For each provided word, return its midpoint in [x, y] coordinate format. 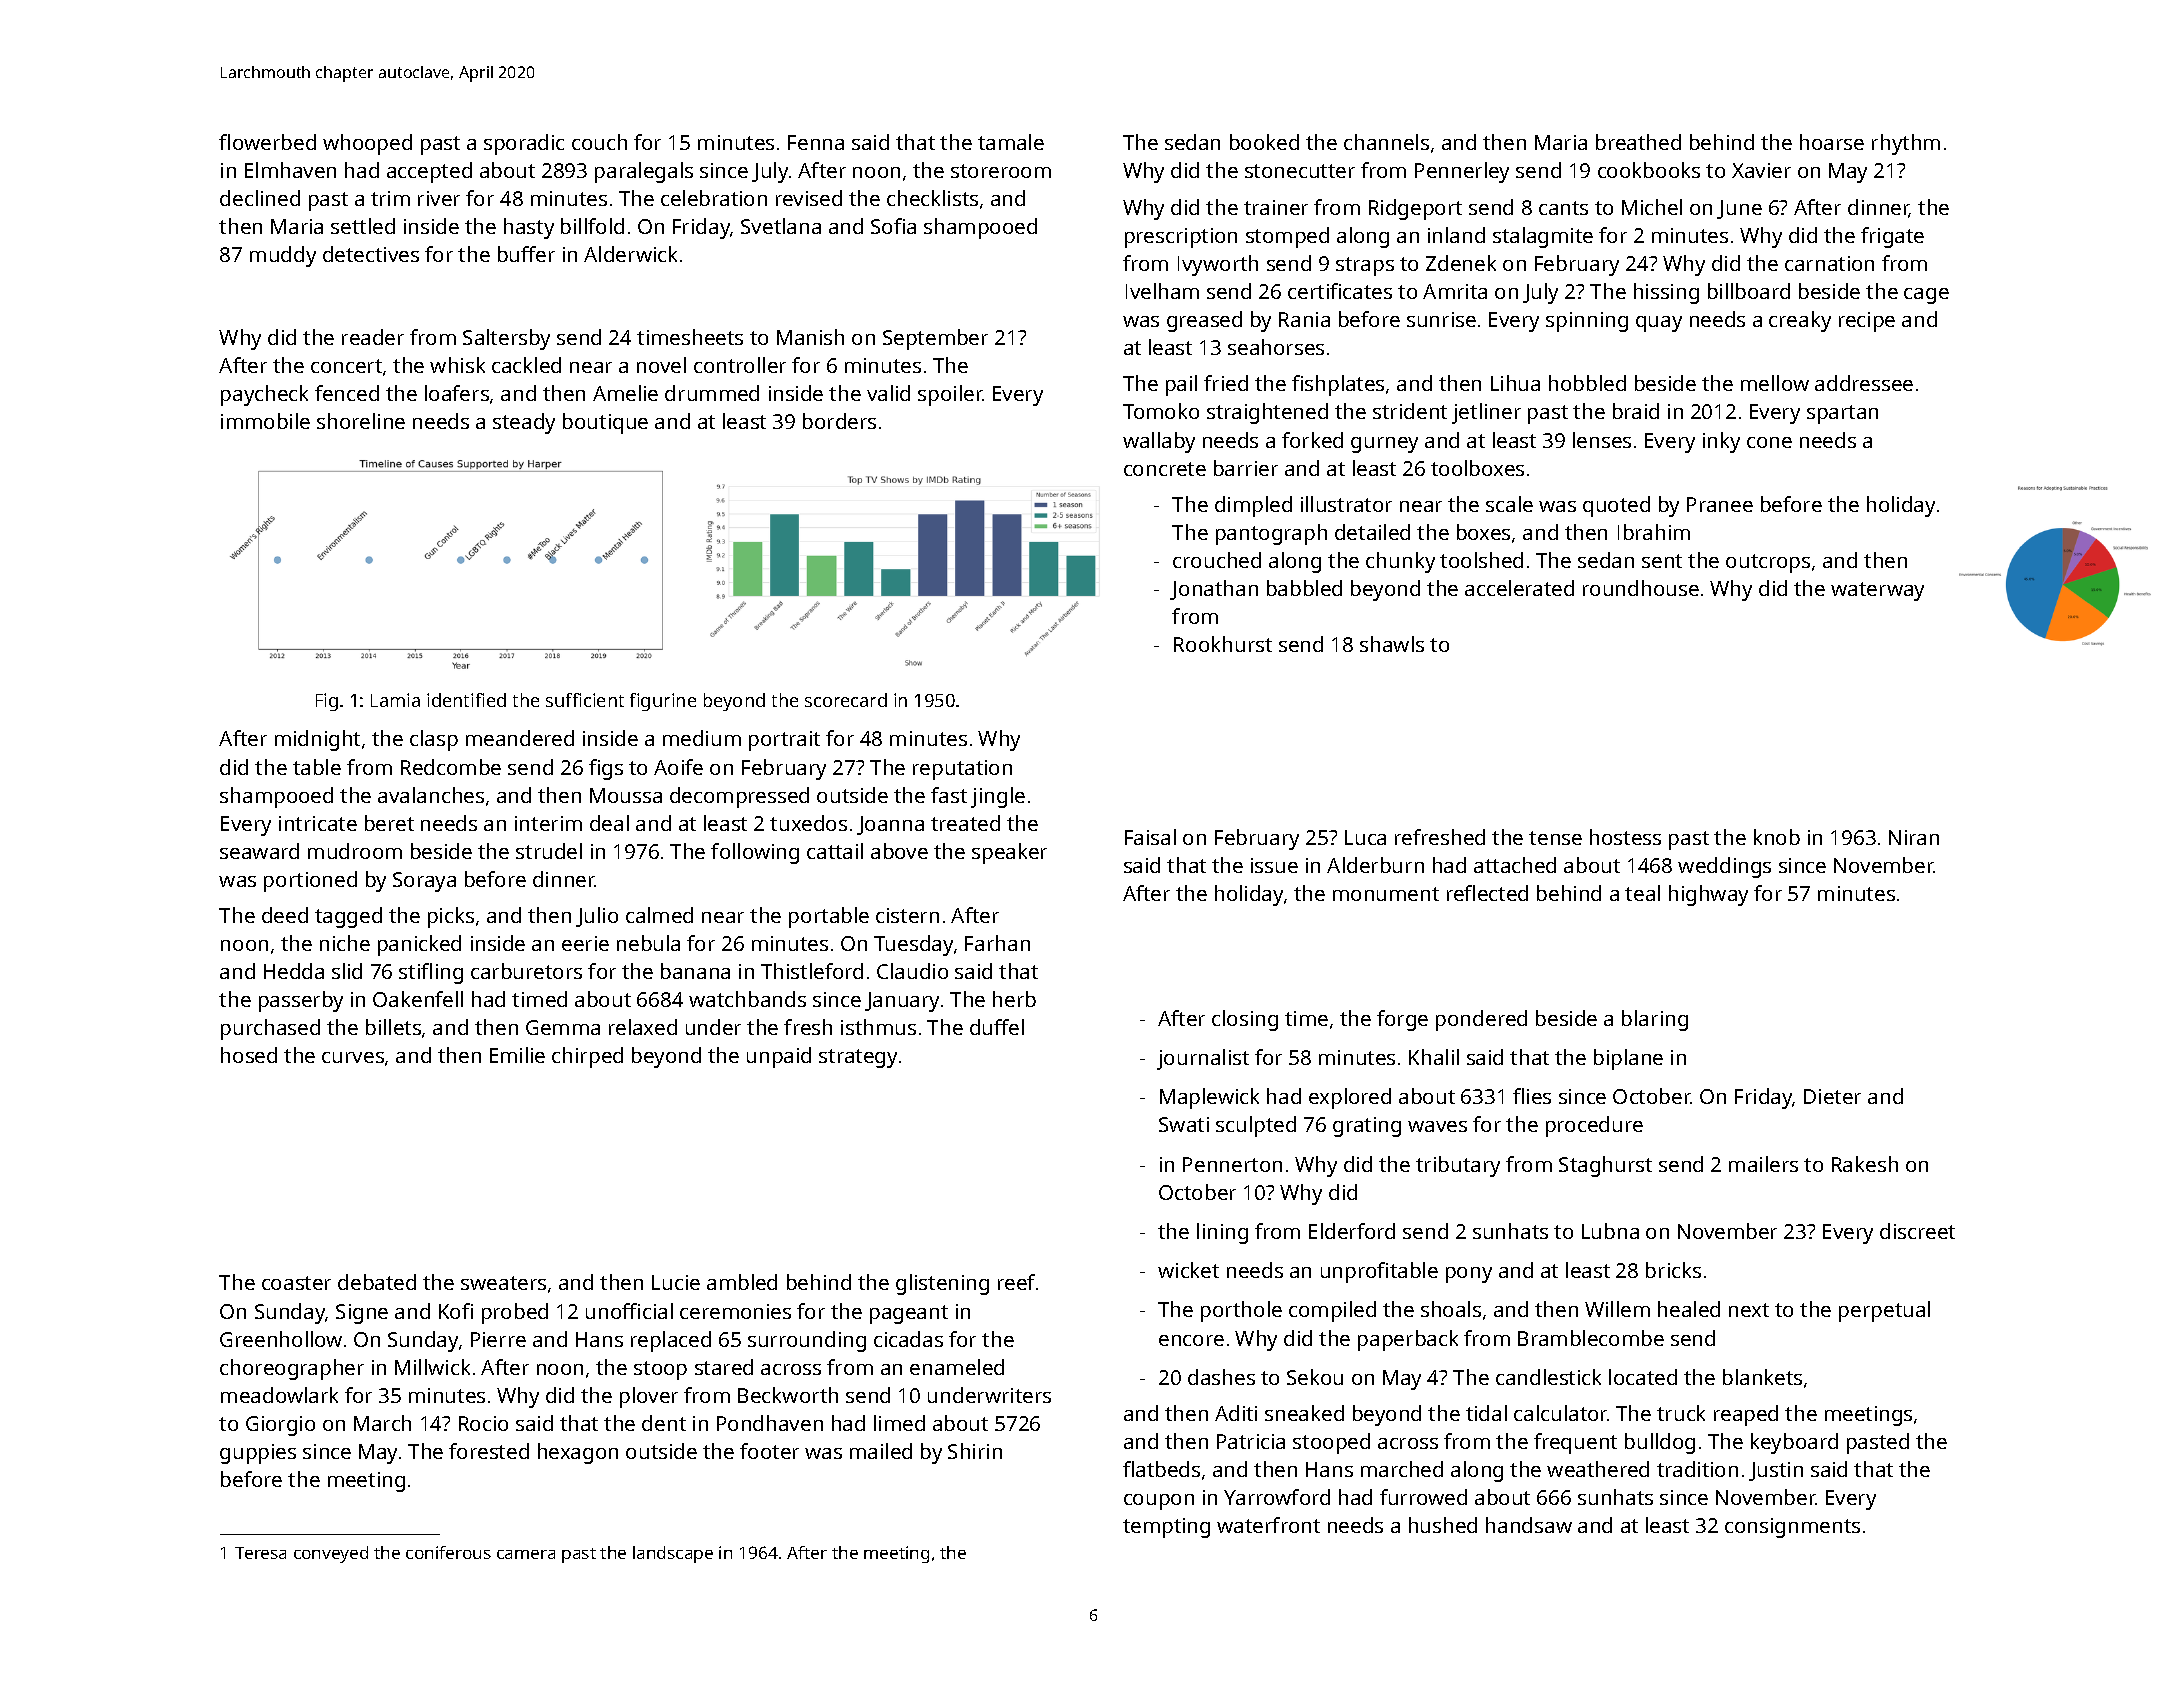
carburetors [526, 971]
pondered [1481, 1020]
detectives [371, 254]
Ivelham [1162, 291]
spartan [1842, 414]
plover [649, 1397]
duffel [997, 1027]
